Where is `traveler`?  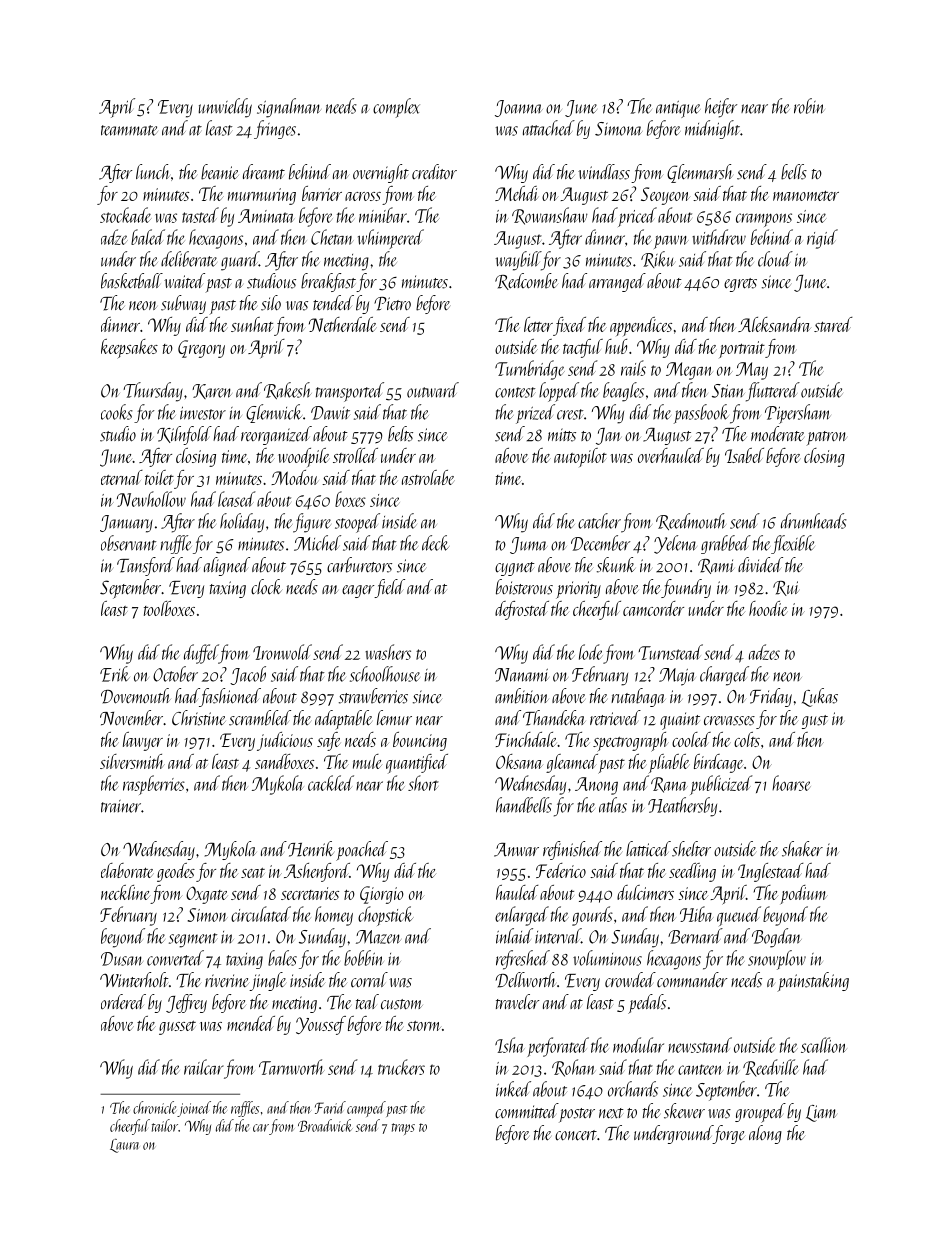 traveler is located at coordinates (517, 1002).
